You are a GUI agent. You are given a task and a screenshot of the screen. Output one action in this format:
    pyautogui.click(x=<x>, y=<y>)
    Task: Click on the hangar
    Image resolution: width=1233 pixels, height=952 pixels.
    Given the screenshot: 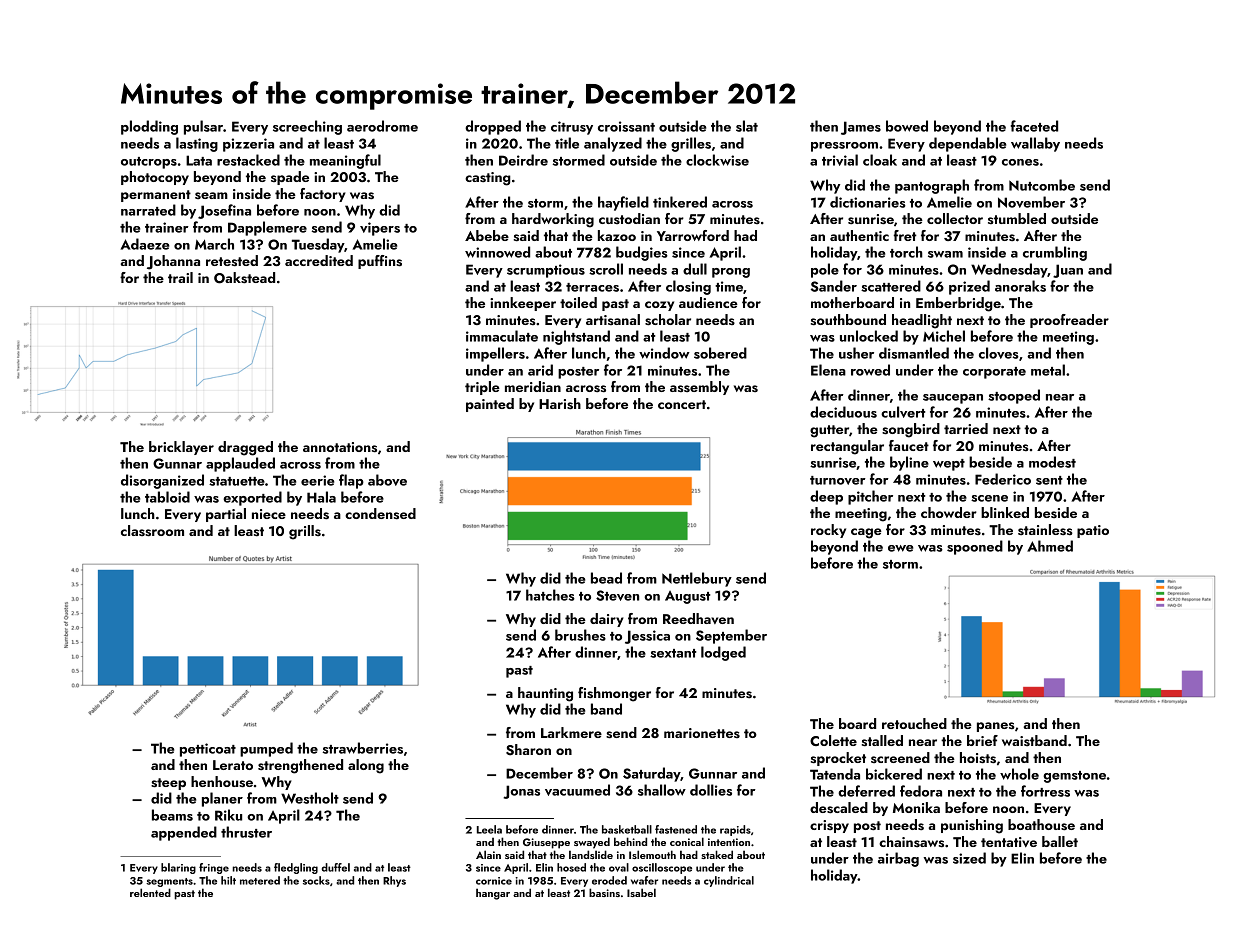 What is the action you would take?
    pyautogui.click(x=493, y=894)
